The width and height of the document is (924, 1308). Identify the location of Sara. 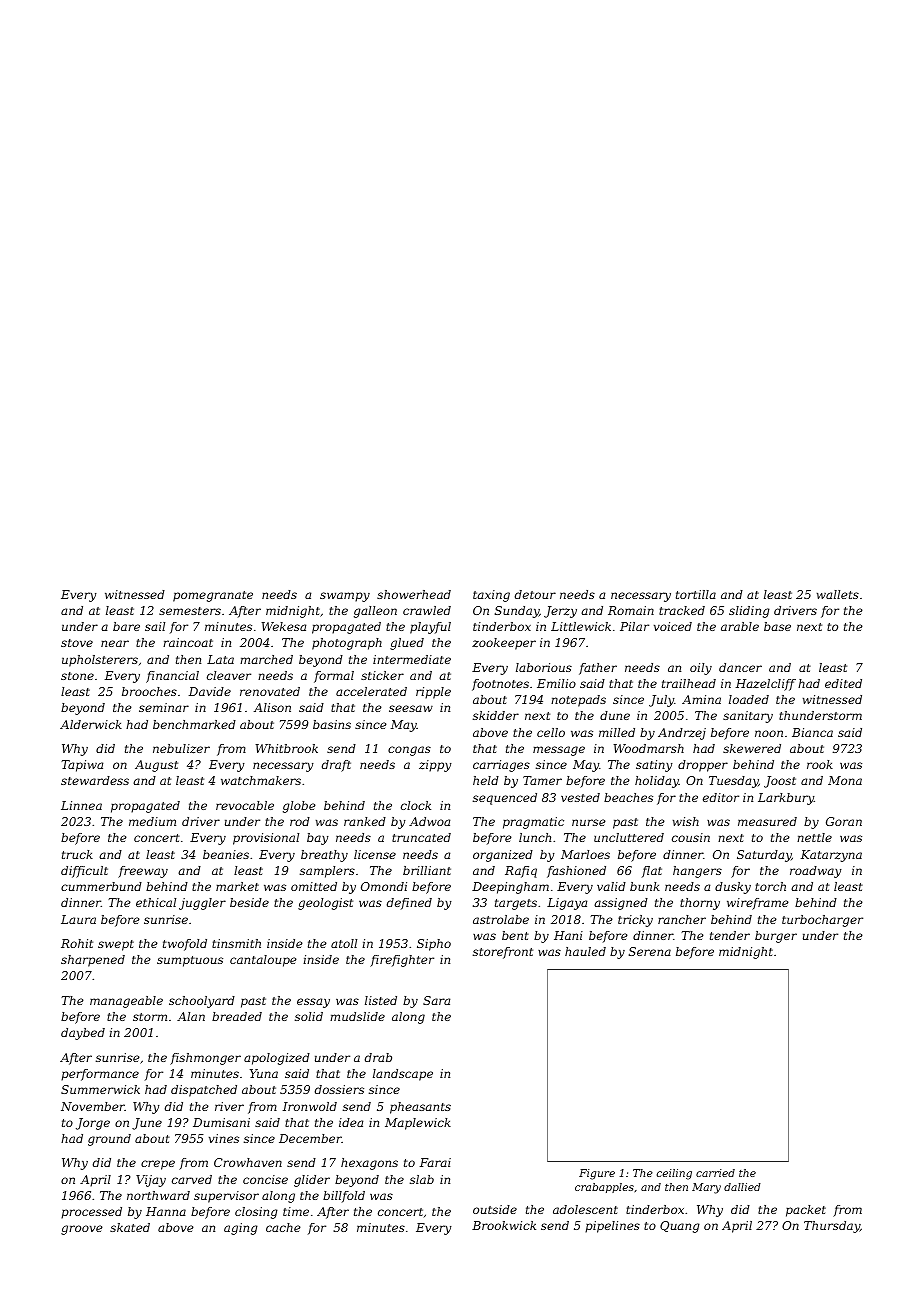
(436, 1000).
